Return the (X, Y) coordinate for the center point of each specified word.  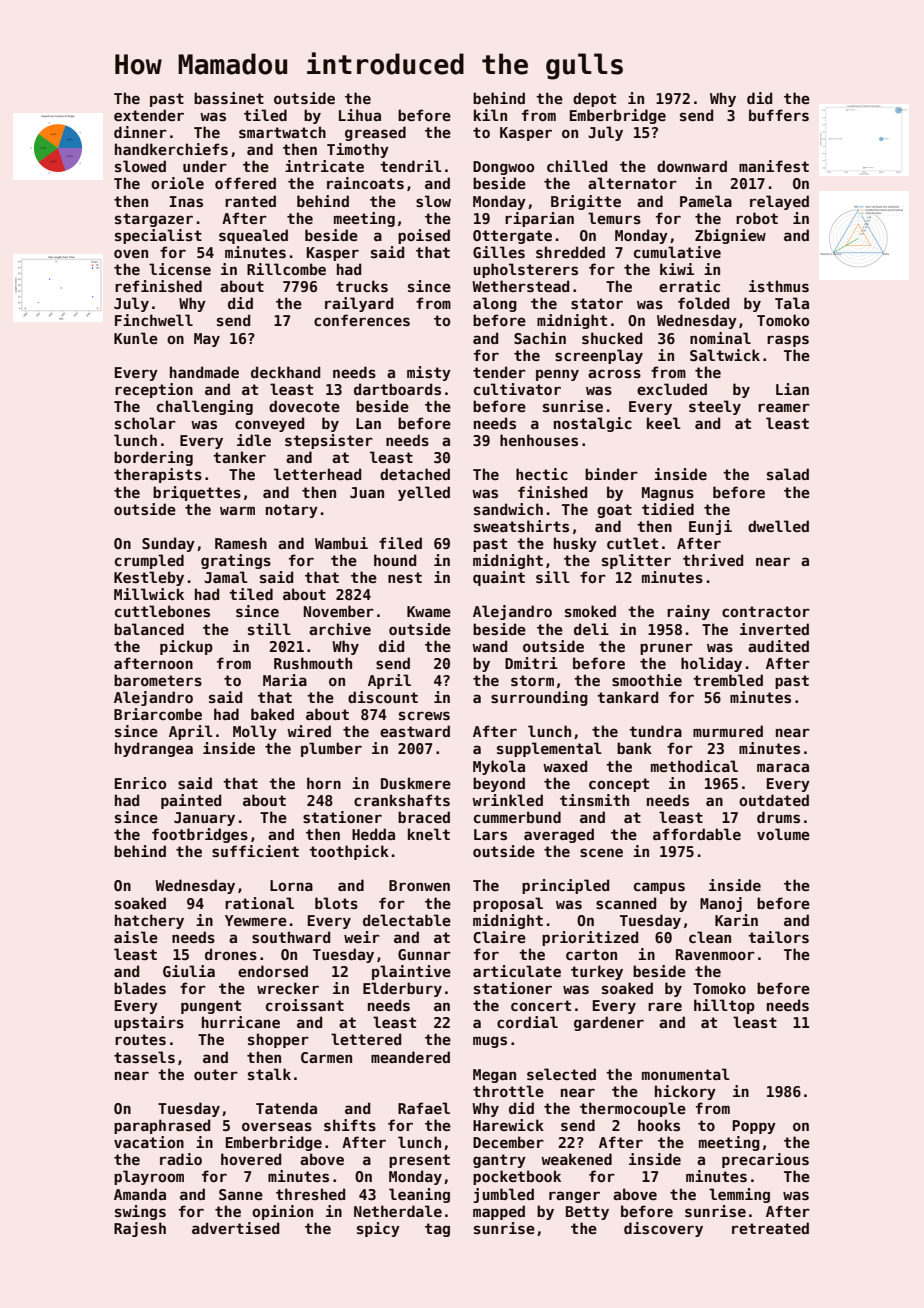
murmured (728, 731)
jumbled (503, 1195)
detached (415, 474)
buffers (779, 115)
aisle (136, 937)
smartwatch (282, 132)
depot (594, 99)
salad (788, 474)
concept (619, 785)
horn (324, 783)
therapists (158, 475)
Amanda (140, 1194)
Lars (490, 834)
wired (309, 731)
